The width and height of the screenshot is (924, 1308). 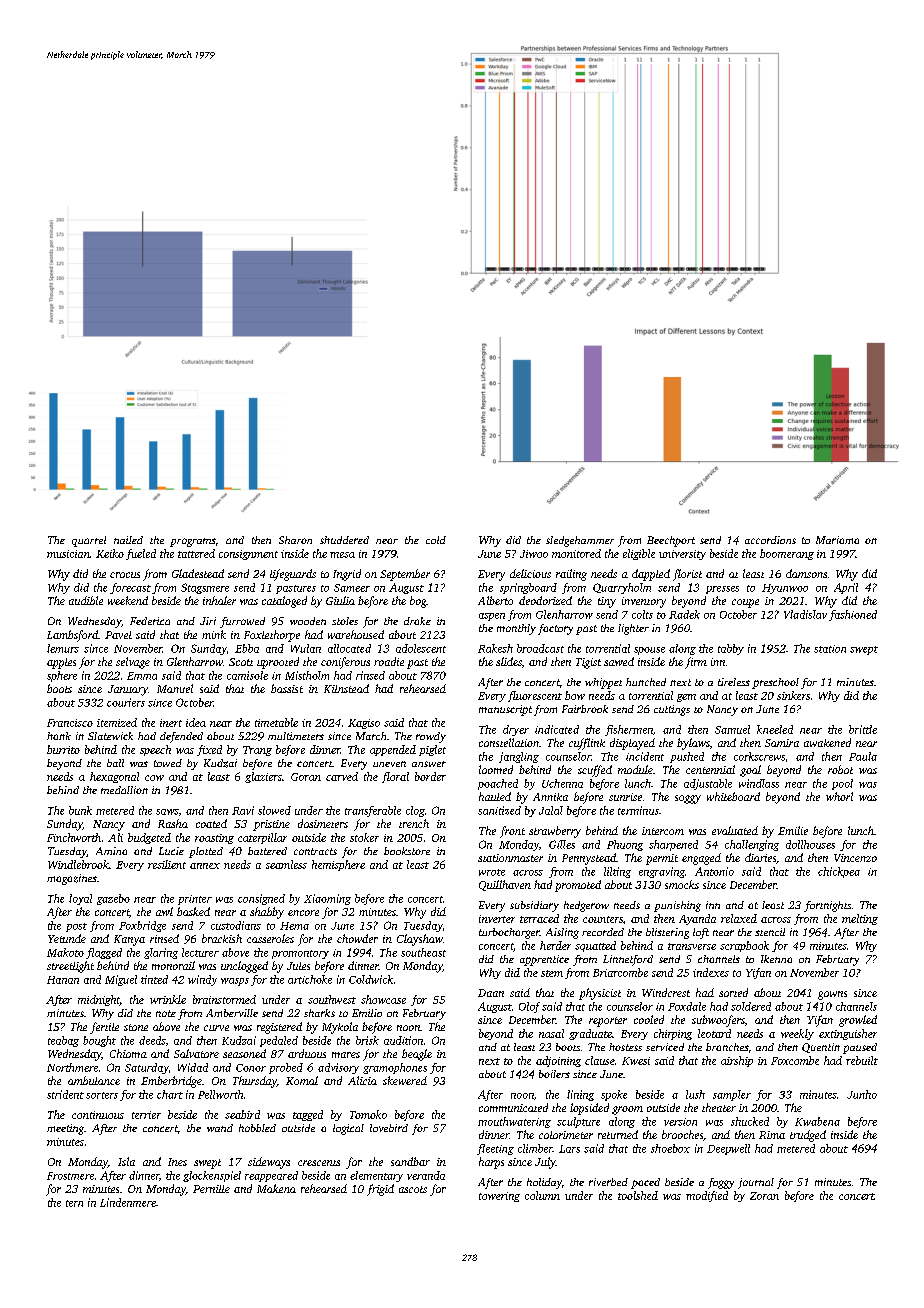 What do you see at coordinates (764, 1196) in the screenshot?
I see `Zoran` at bounding box center [764, 1196].
